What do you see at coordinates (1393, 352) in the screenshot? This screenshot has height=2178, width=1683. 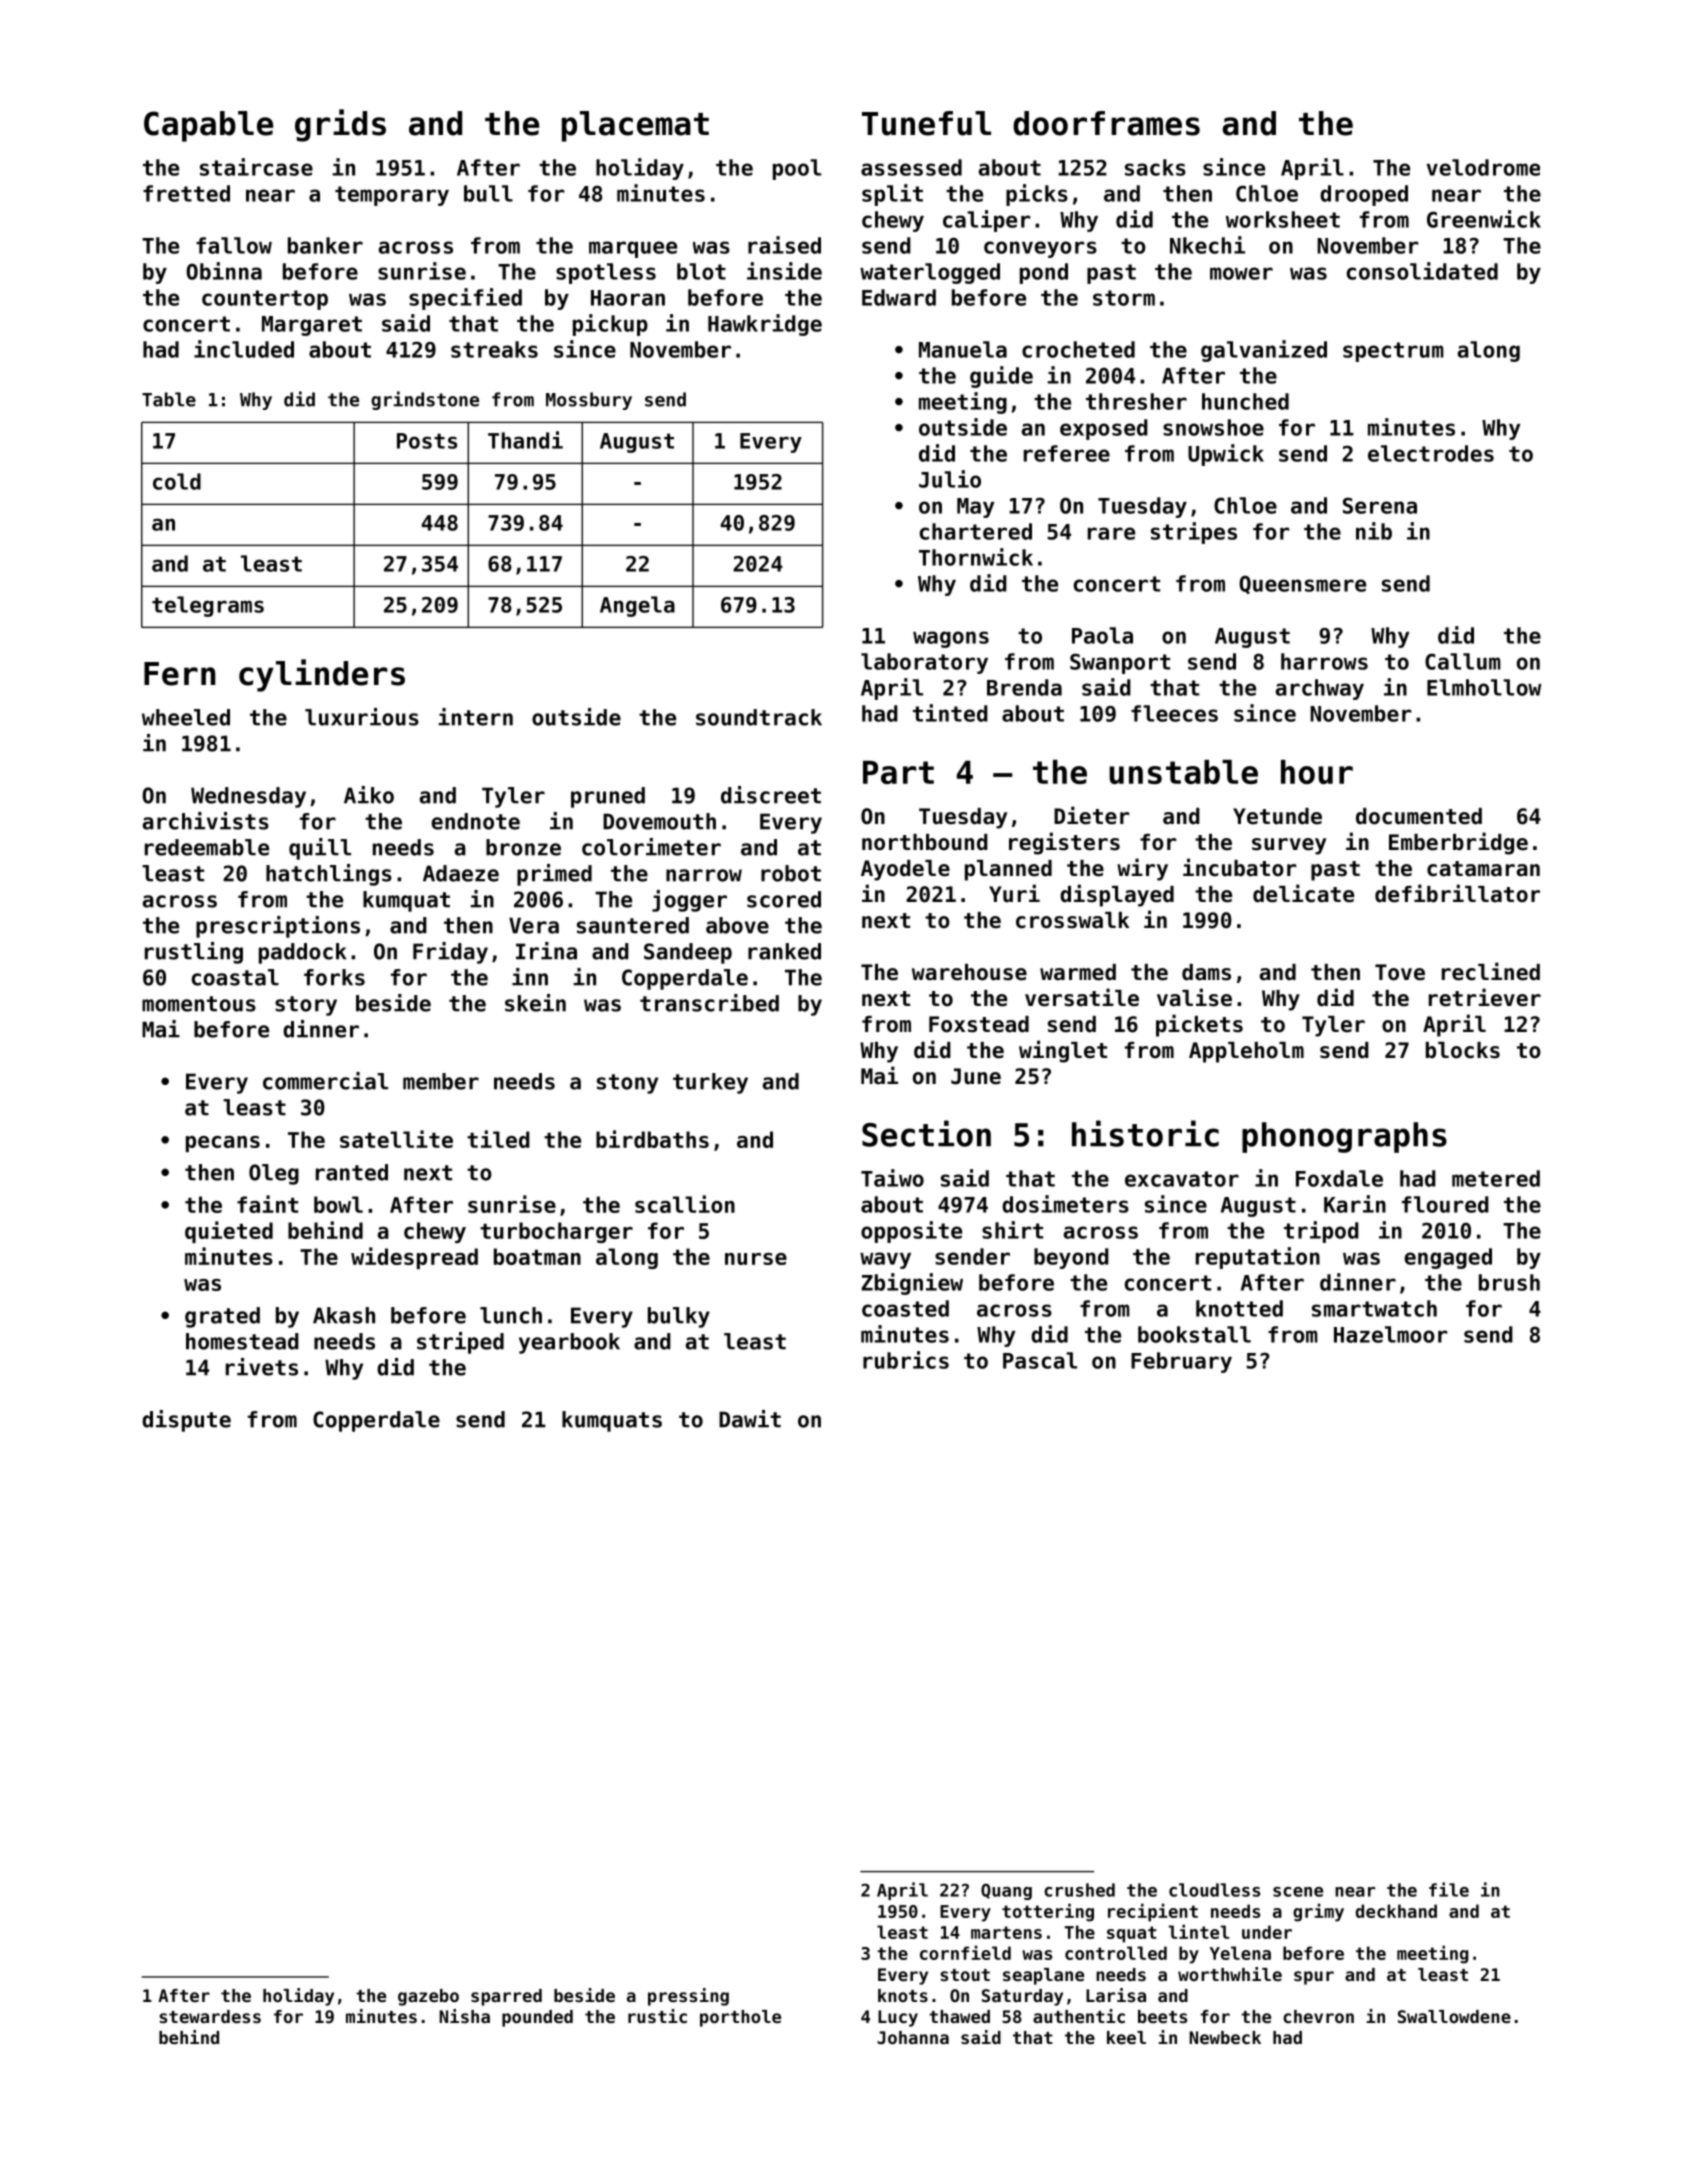 I see `spectrum` at bounding box center [1393, 352].
